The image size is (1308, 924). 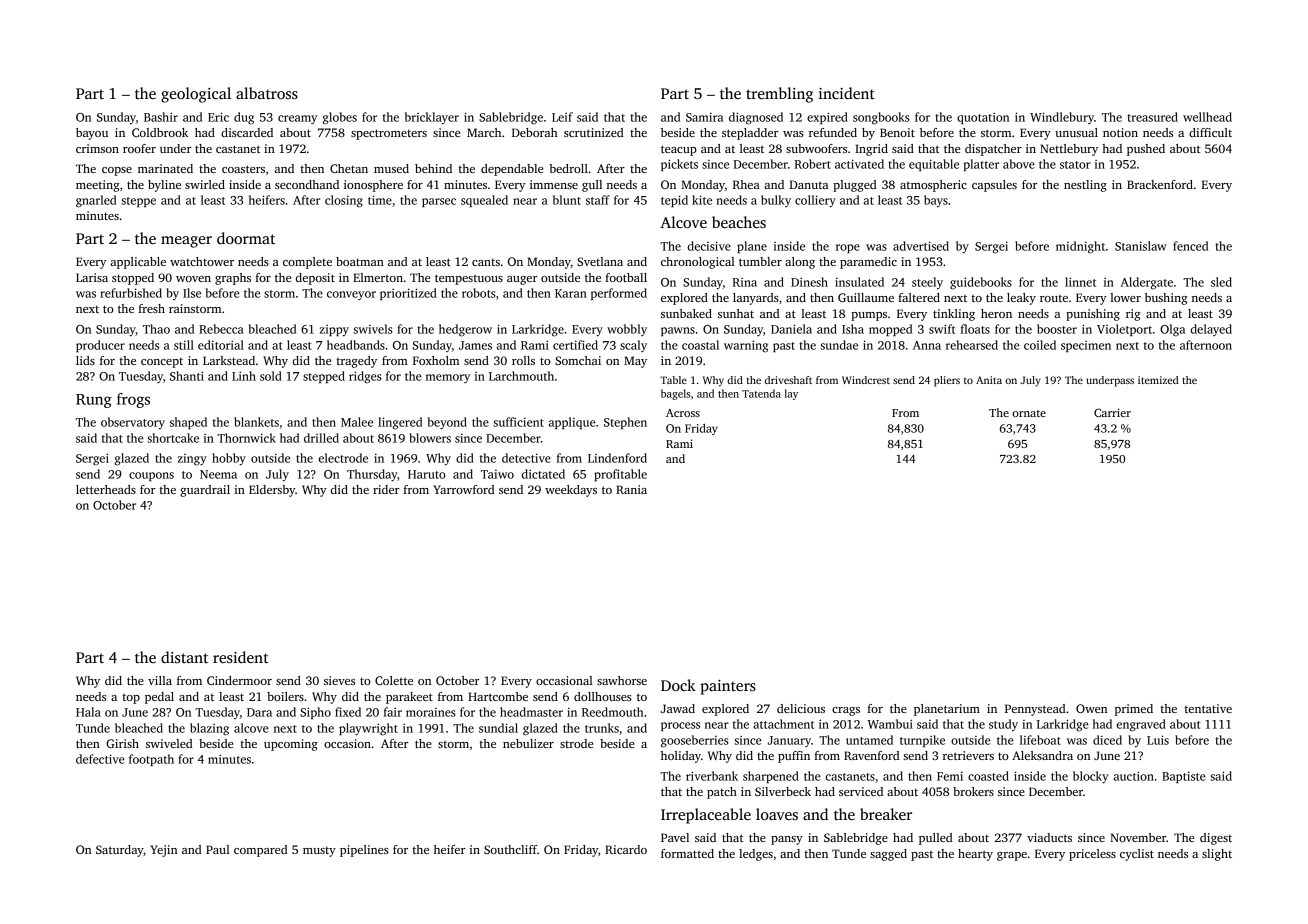 What do you see at coordinates (205, 491) in the document?
I see `guardrail` at bounding box center [205, 491].
